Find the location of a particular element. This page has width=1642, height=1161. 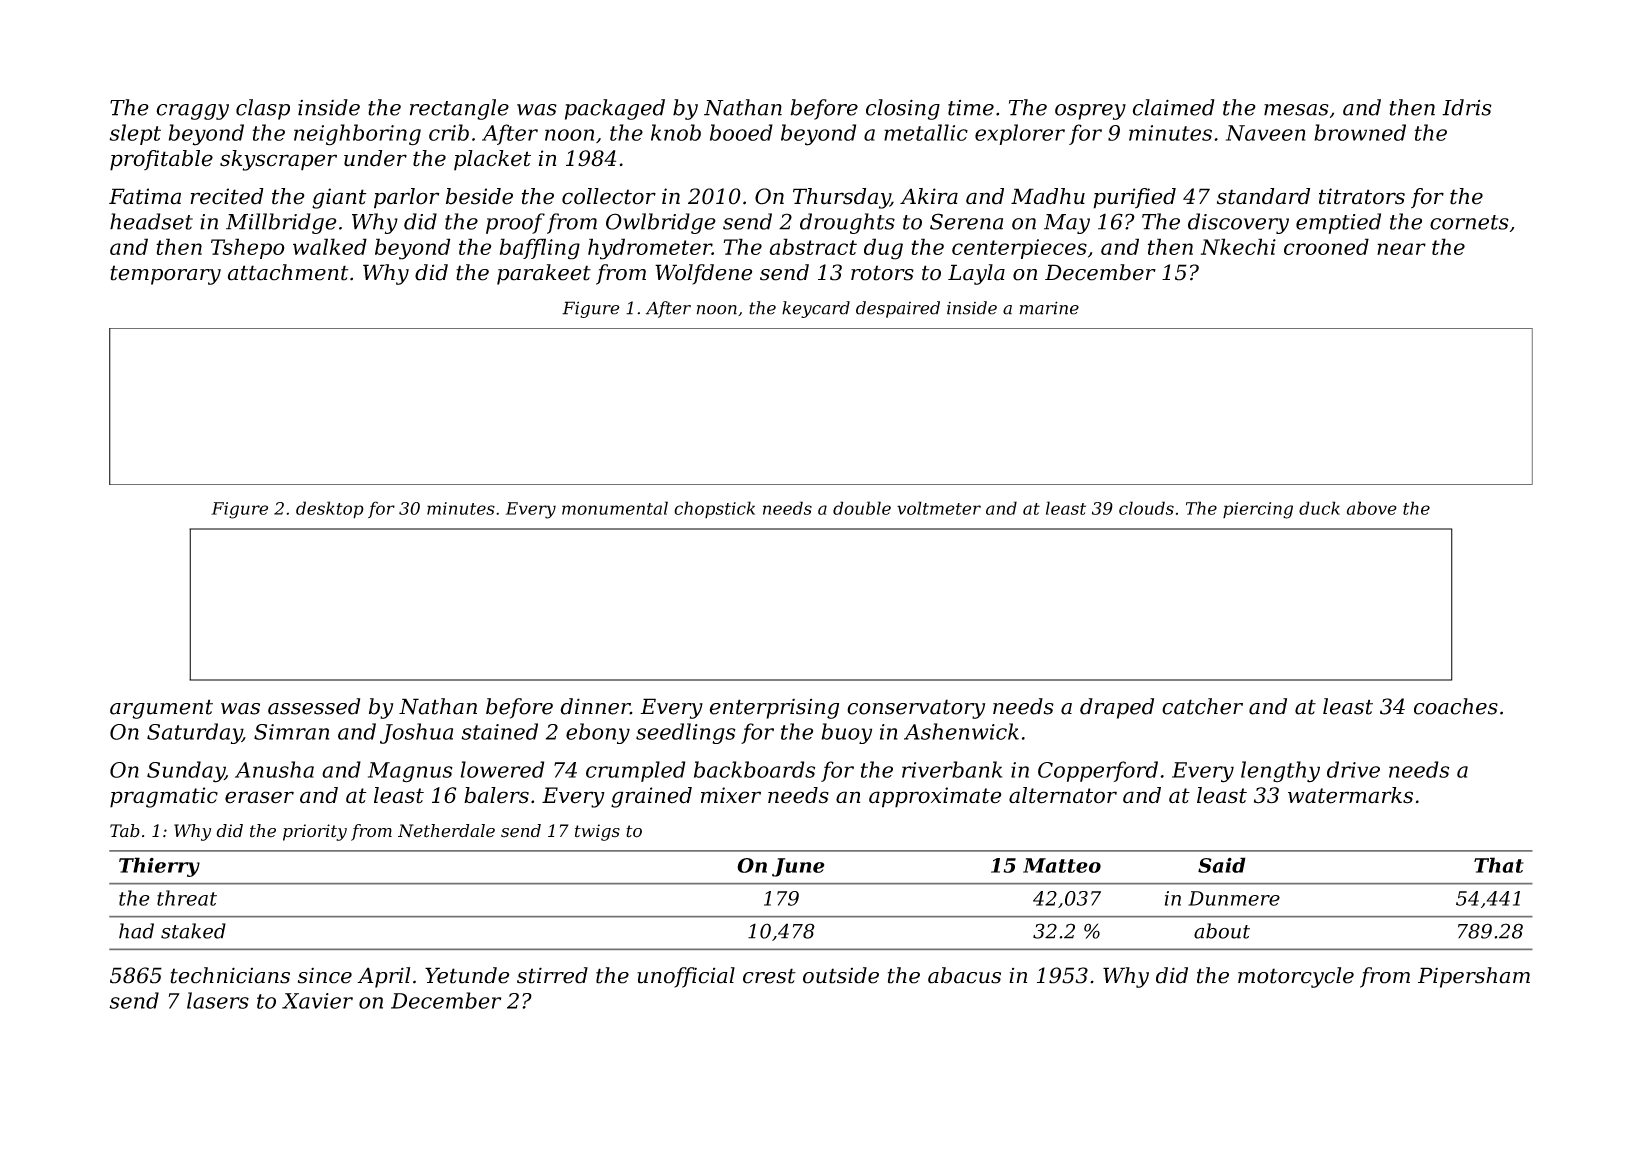

closing is located at coordinates (903, 109).
